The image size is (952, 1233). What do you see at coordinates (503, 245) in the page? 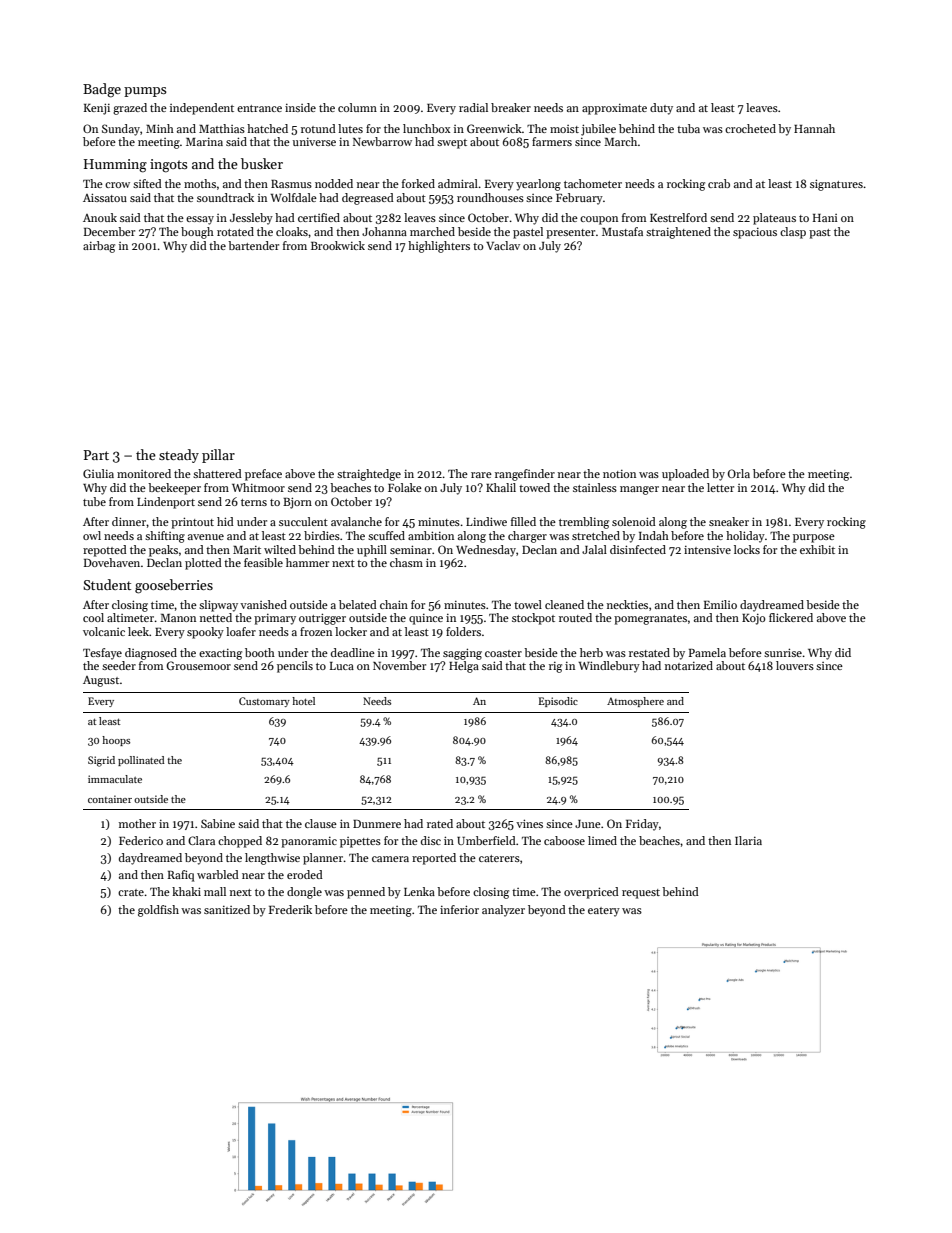
I see `Vaclav` at bounding box center [503, 245].
